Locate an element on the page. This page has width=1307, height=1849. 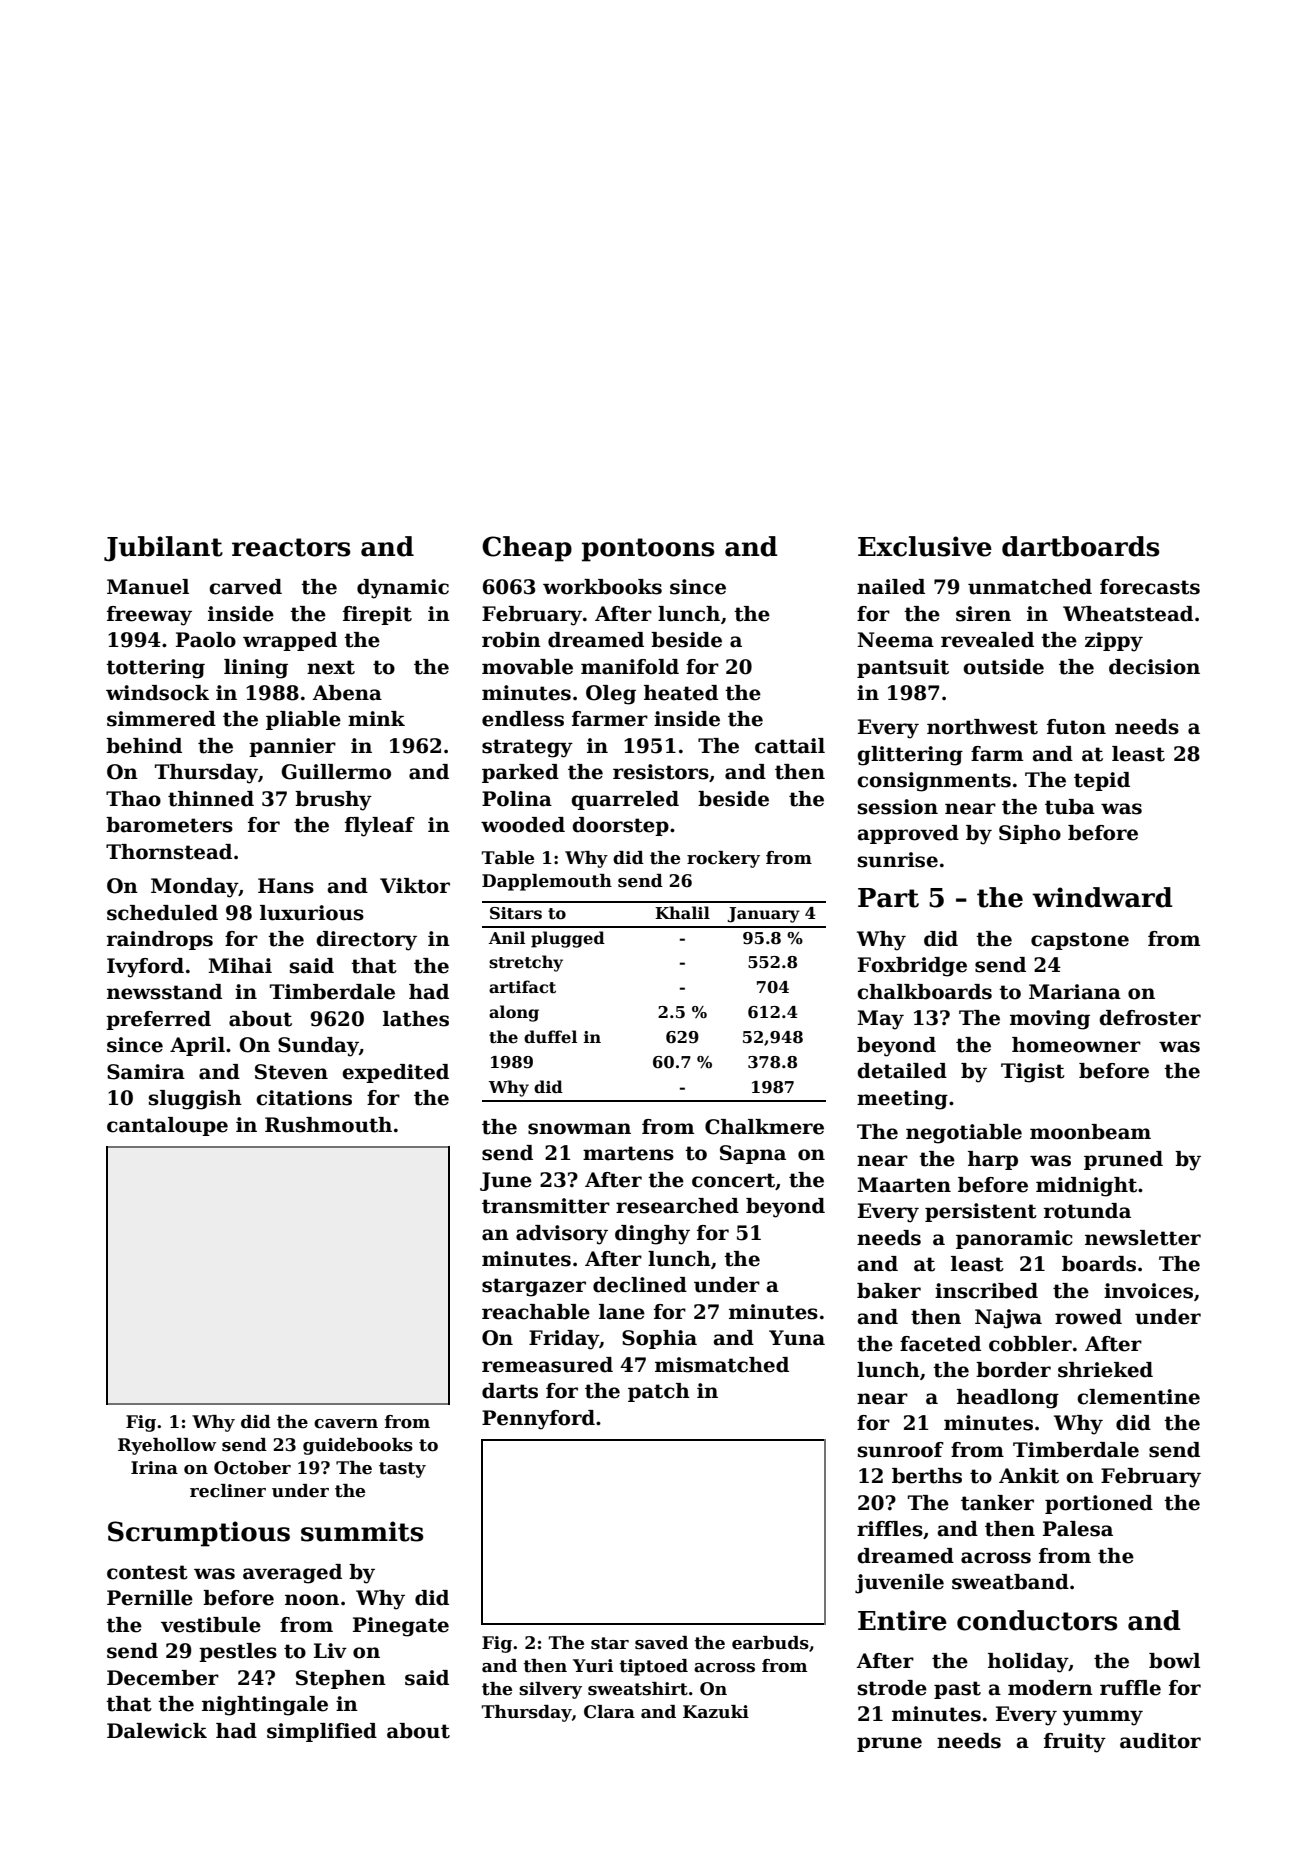
remeasured is located at coordinates (547, 1365).
